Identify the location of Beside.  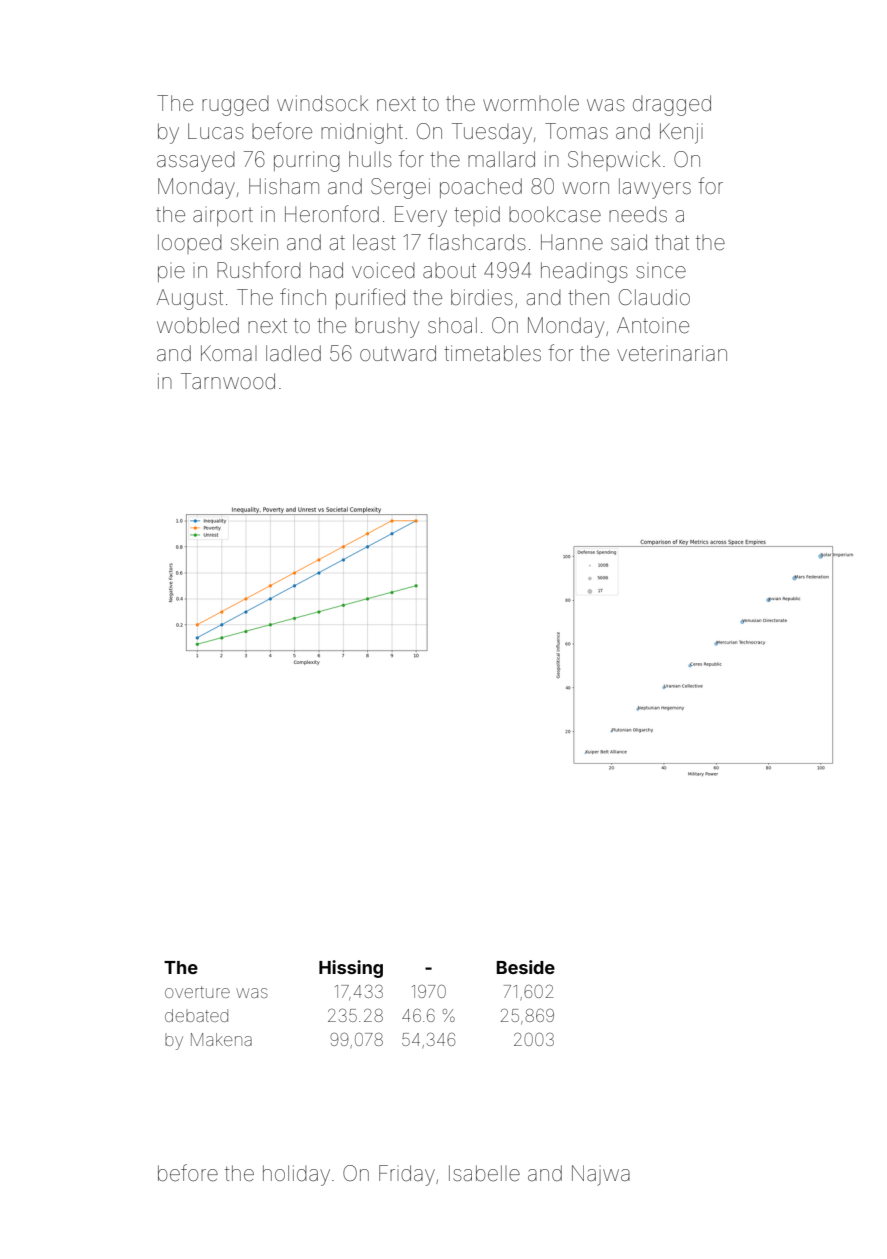
(526, 967).
